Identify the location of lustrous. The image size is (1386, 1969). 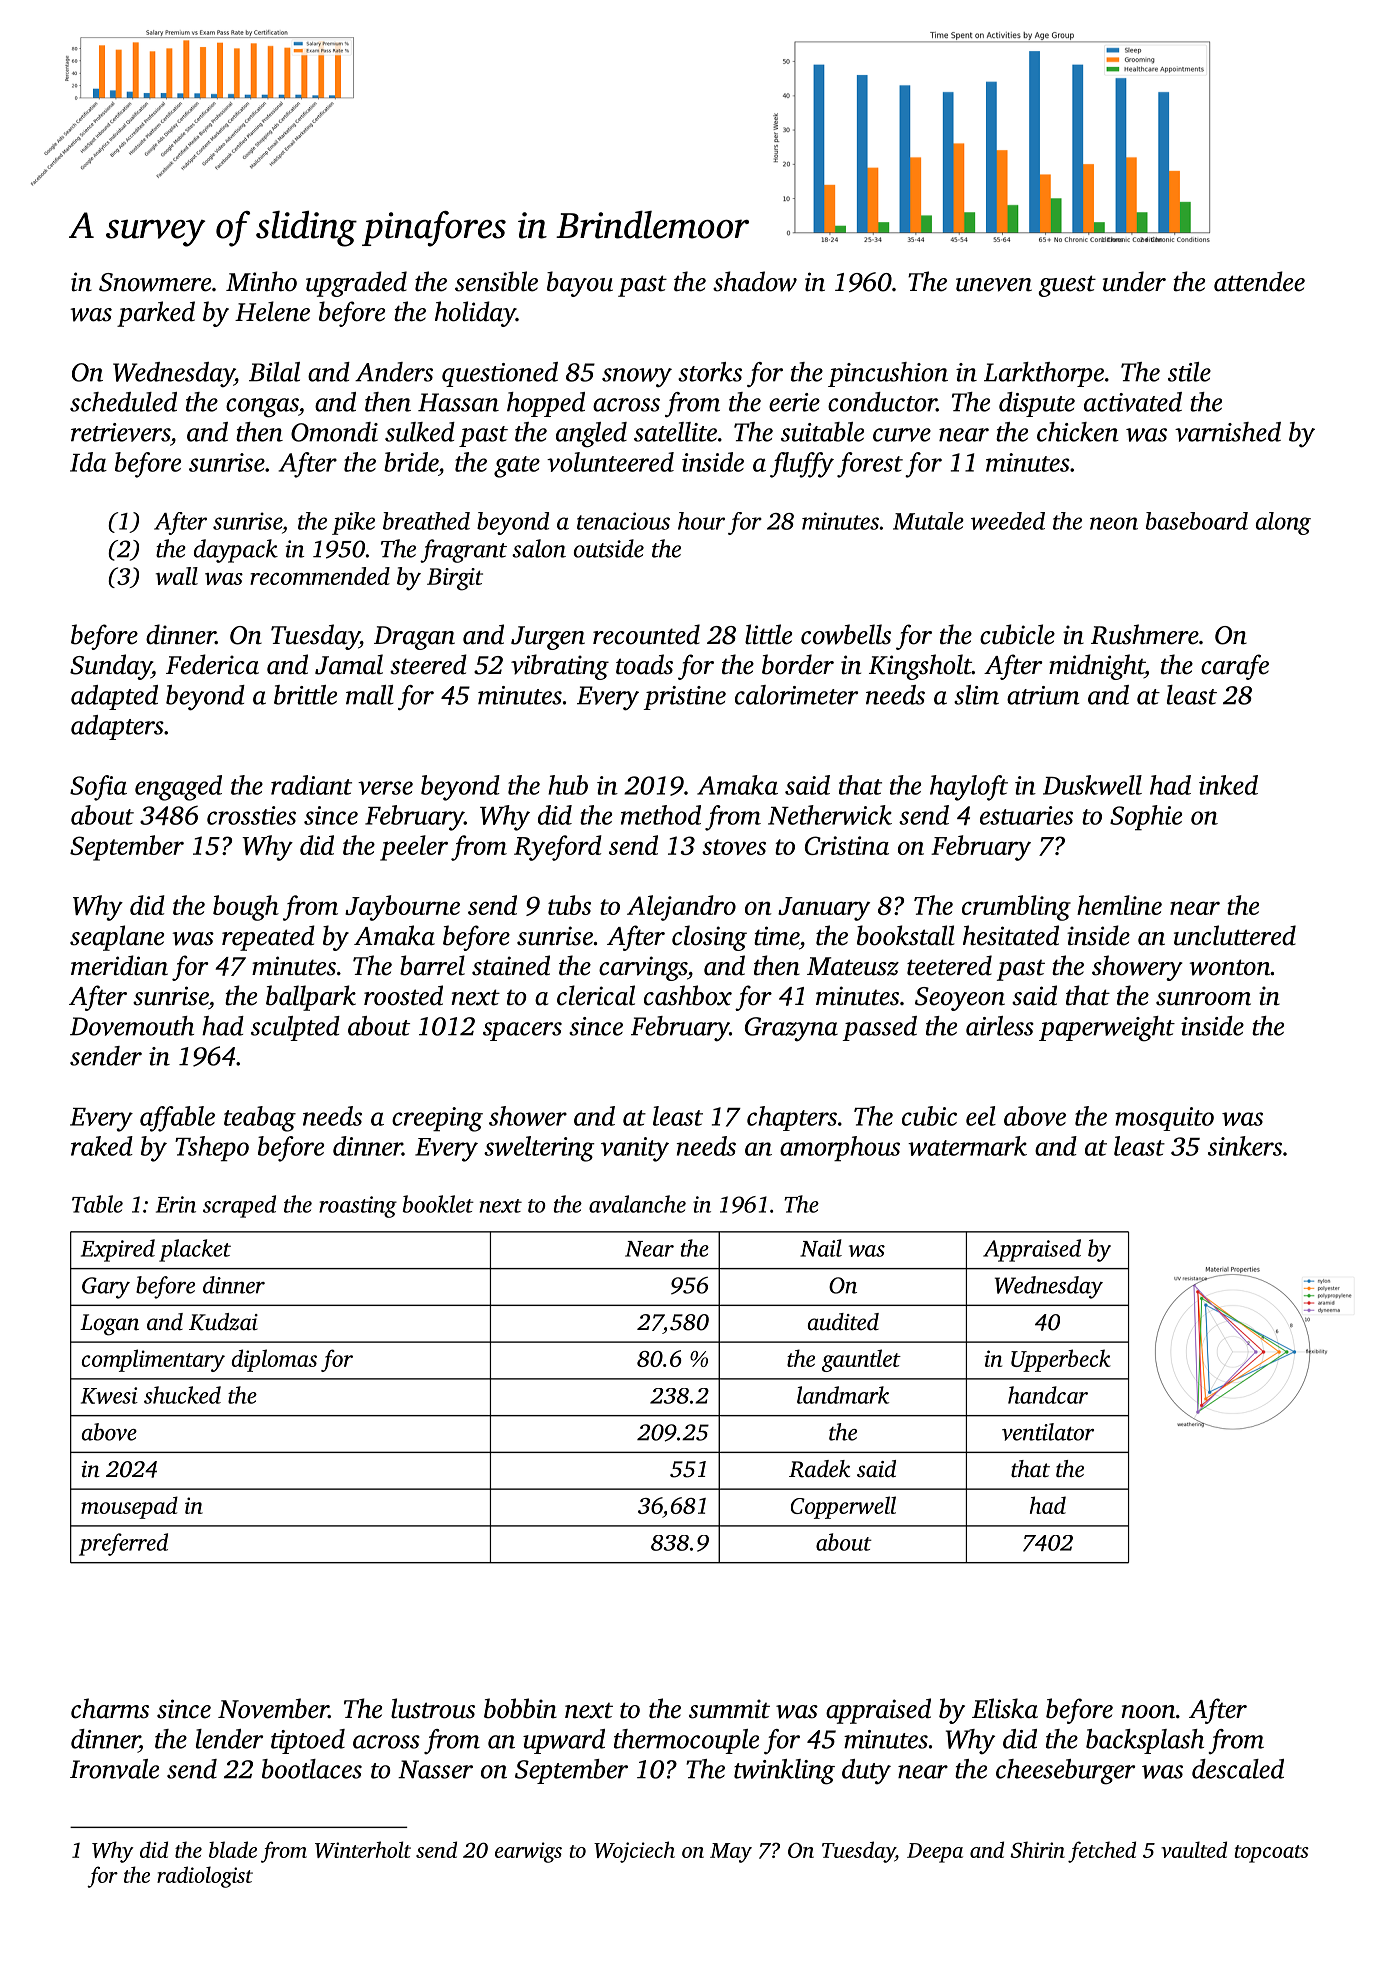
(433, 1708).
